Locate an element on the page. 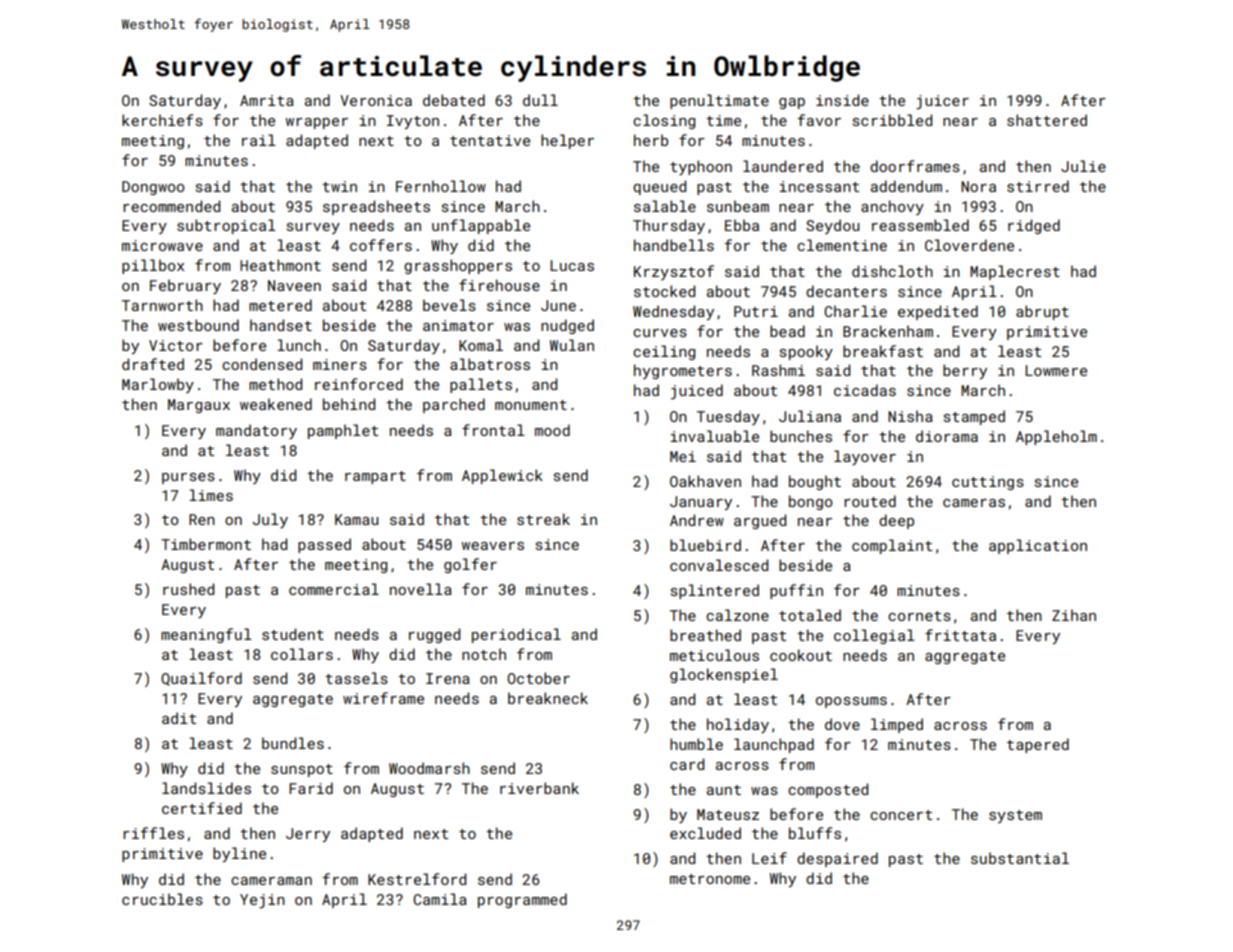 The width and height of the page is (1233, 952). crucibles is located at coordinates (162, 899).
